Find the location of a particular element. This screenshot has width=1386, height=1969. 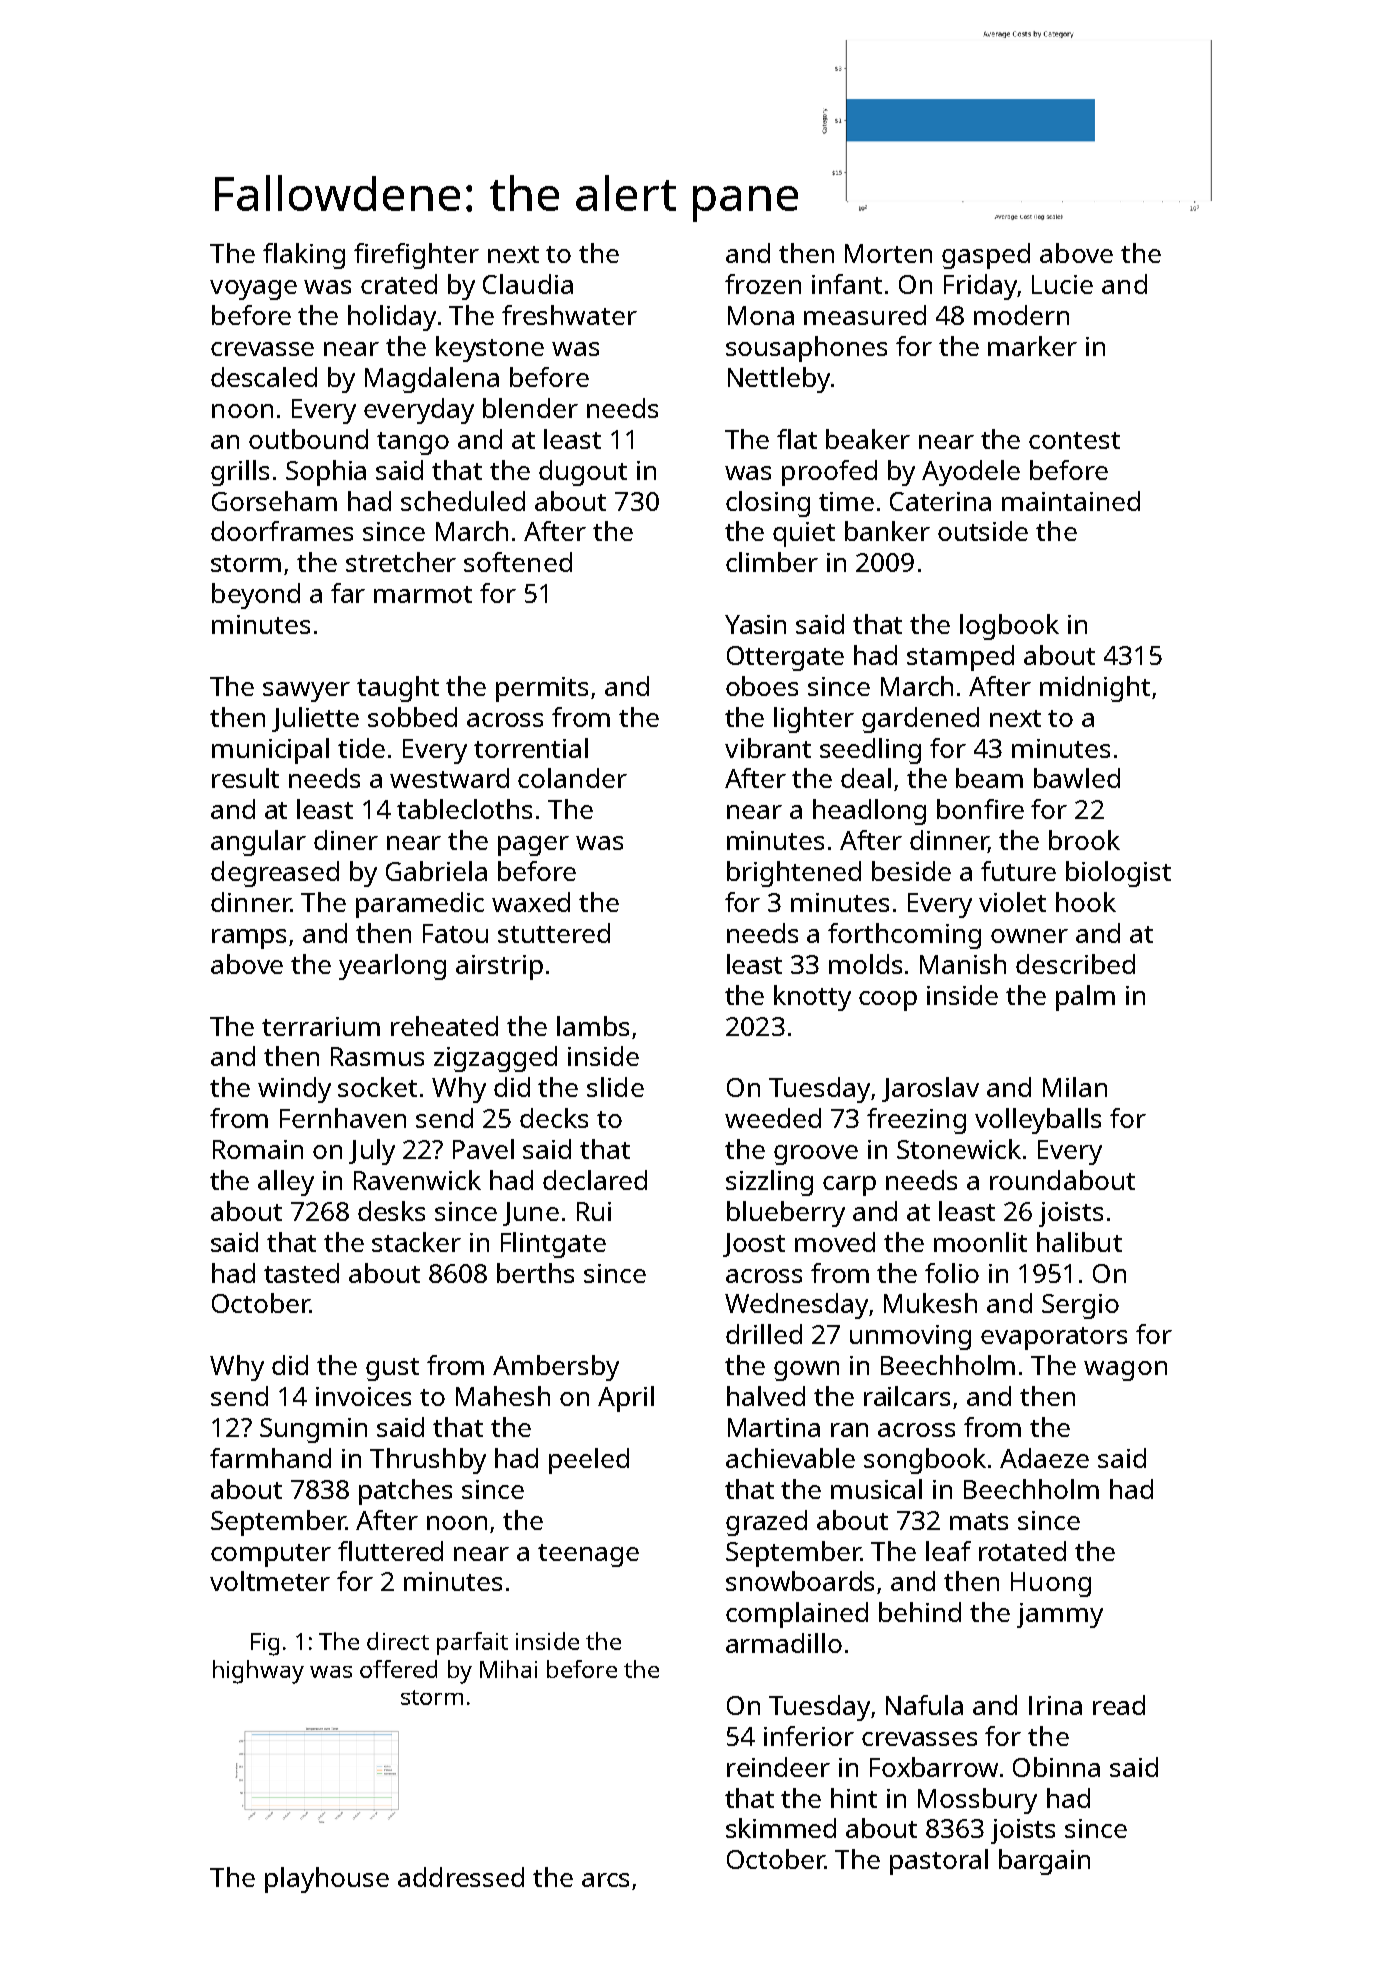

tasted is located at coordinates (301, 1273).
